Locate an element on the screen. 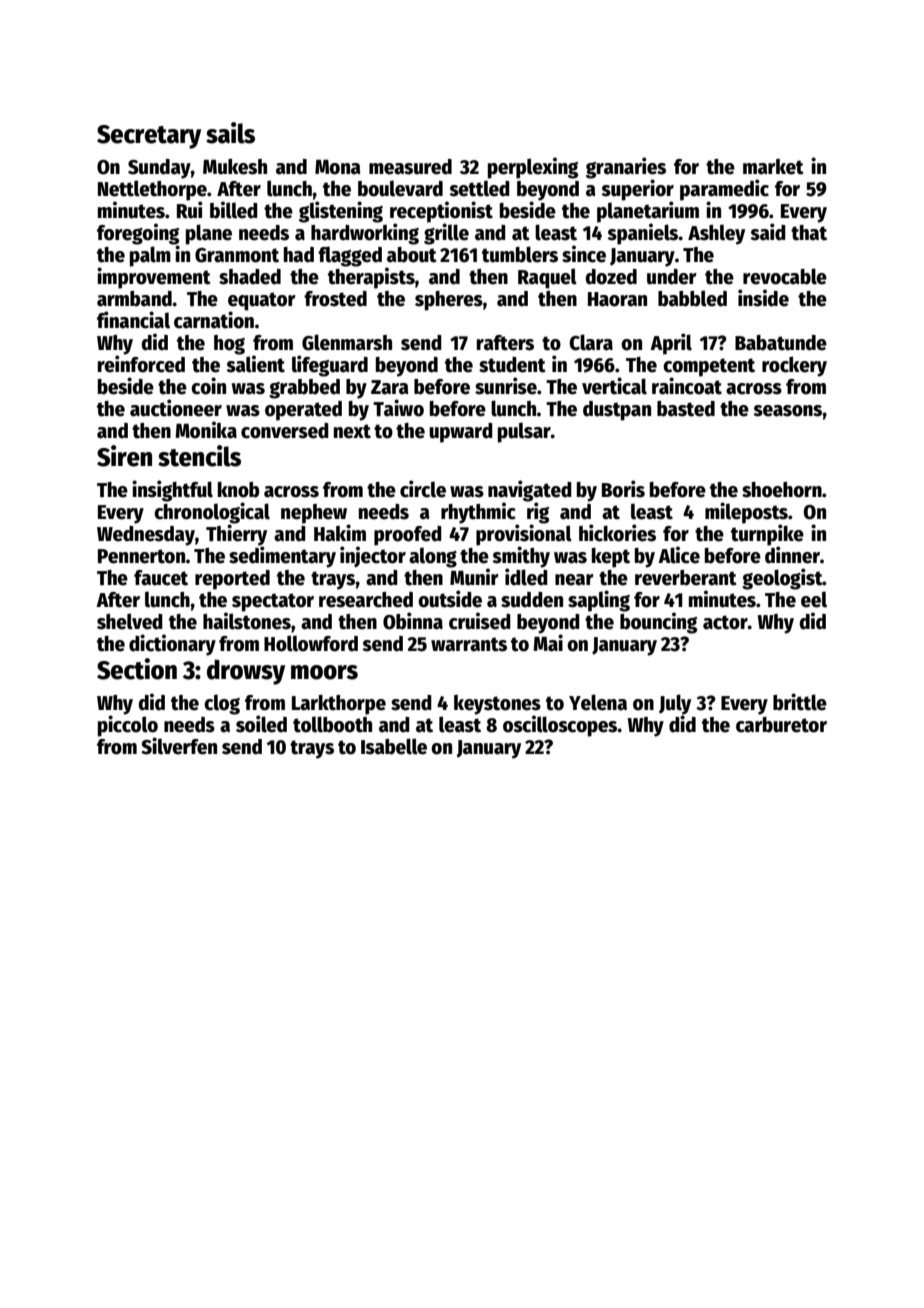  Secretary is located at coordinates (149, 137).
